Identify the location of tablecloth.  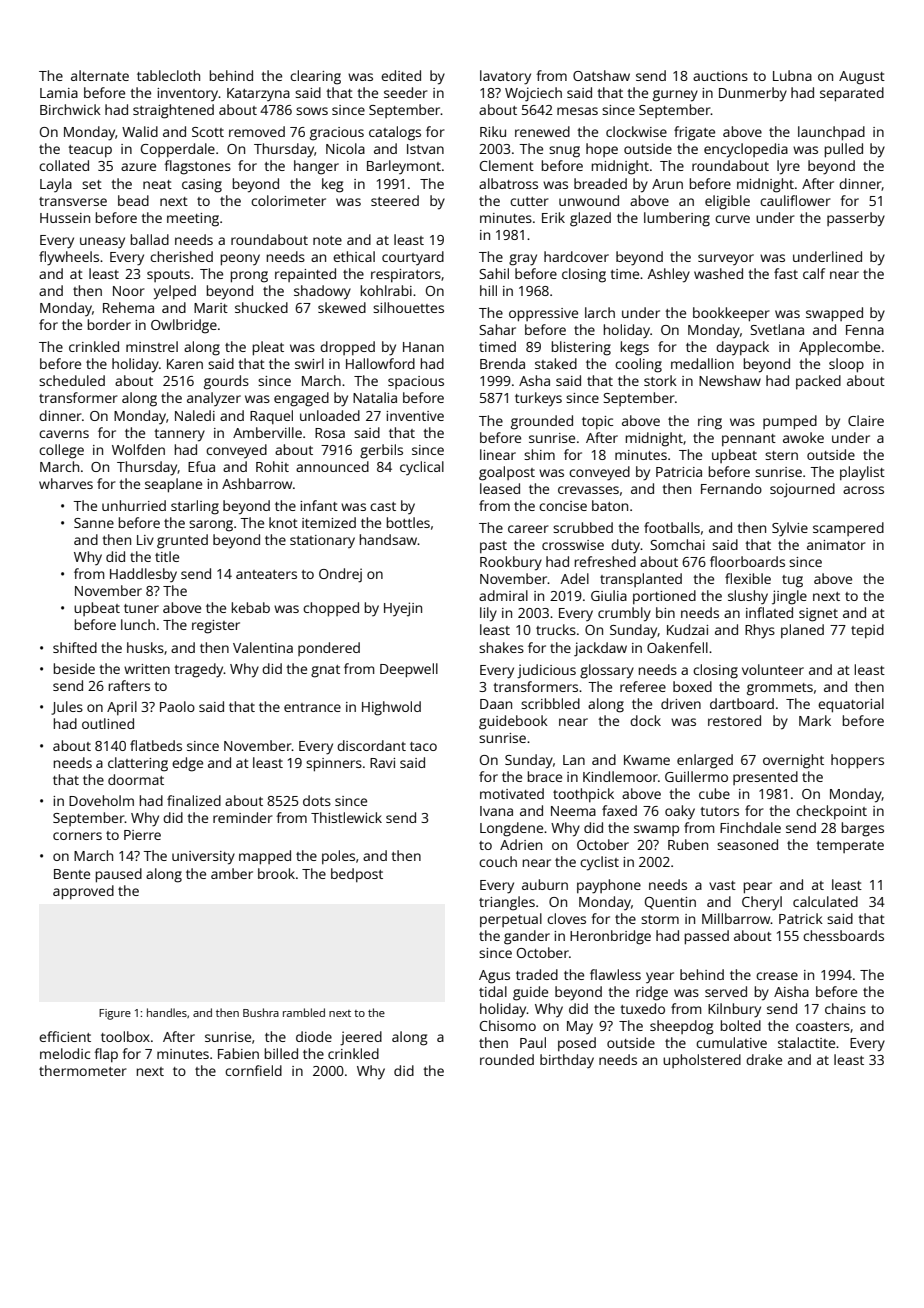
(168, 75).
